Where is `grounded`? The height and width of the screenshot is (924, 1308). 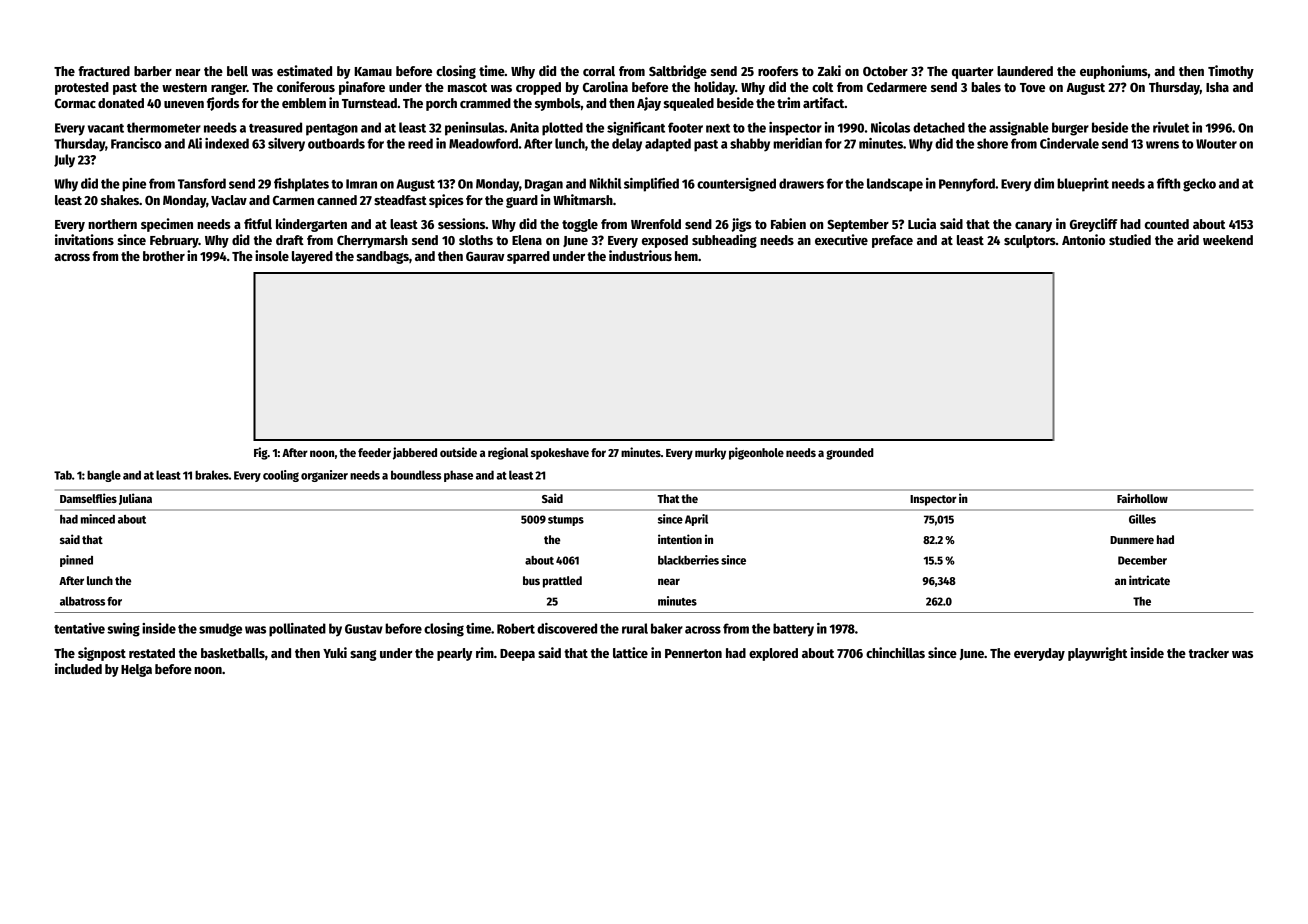 grounded is located at coordinates (850, 454).
